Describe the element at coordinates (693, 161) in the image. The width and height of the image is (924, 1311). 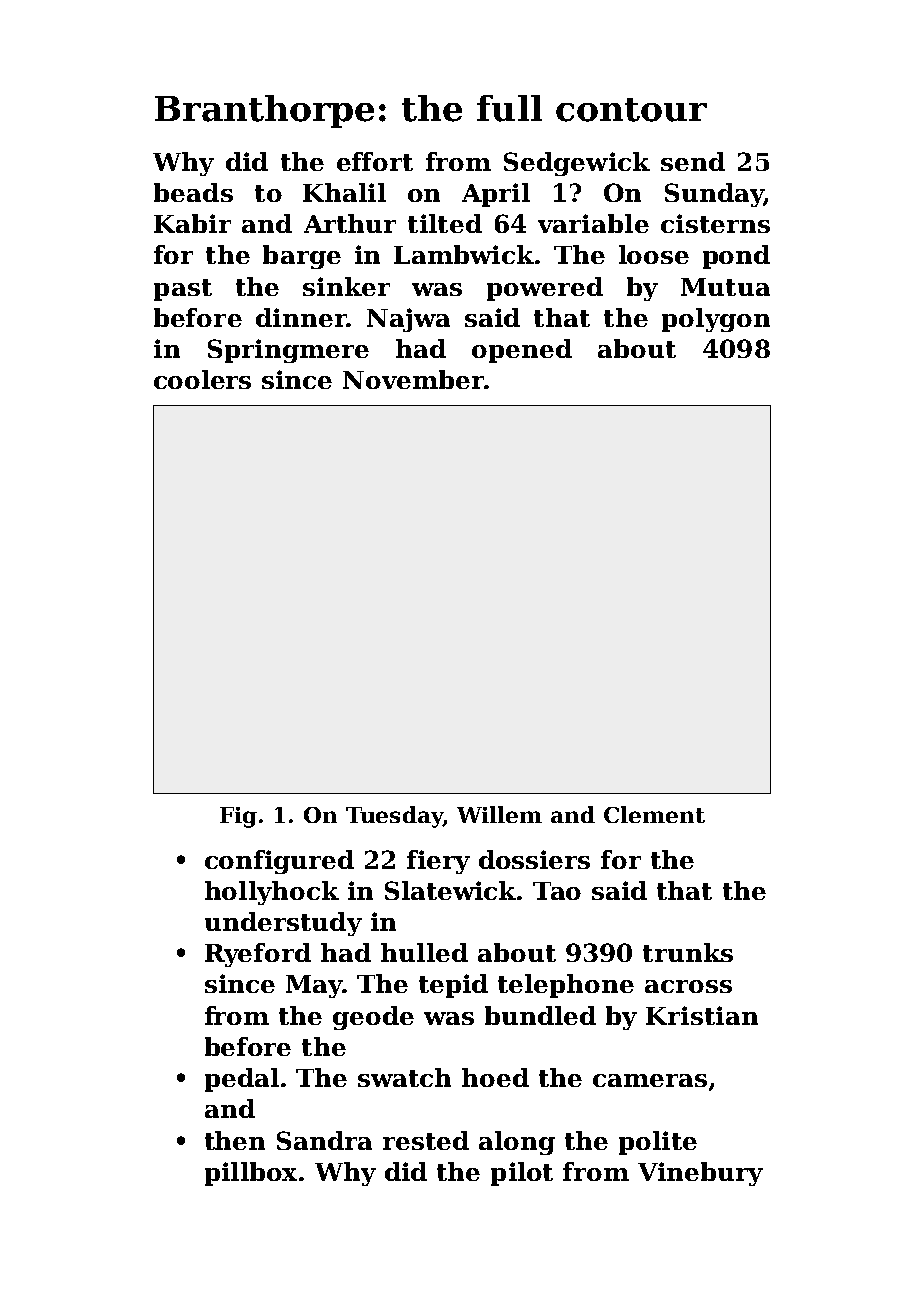
I see `send` at that location.
